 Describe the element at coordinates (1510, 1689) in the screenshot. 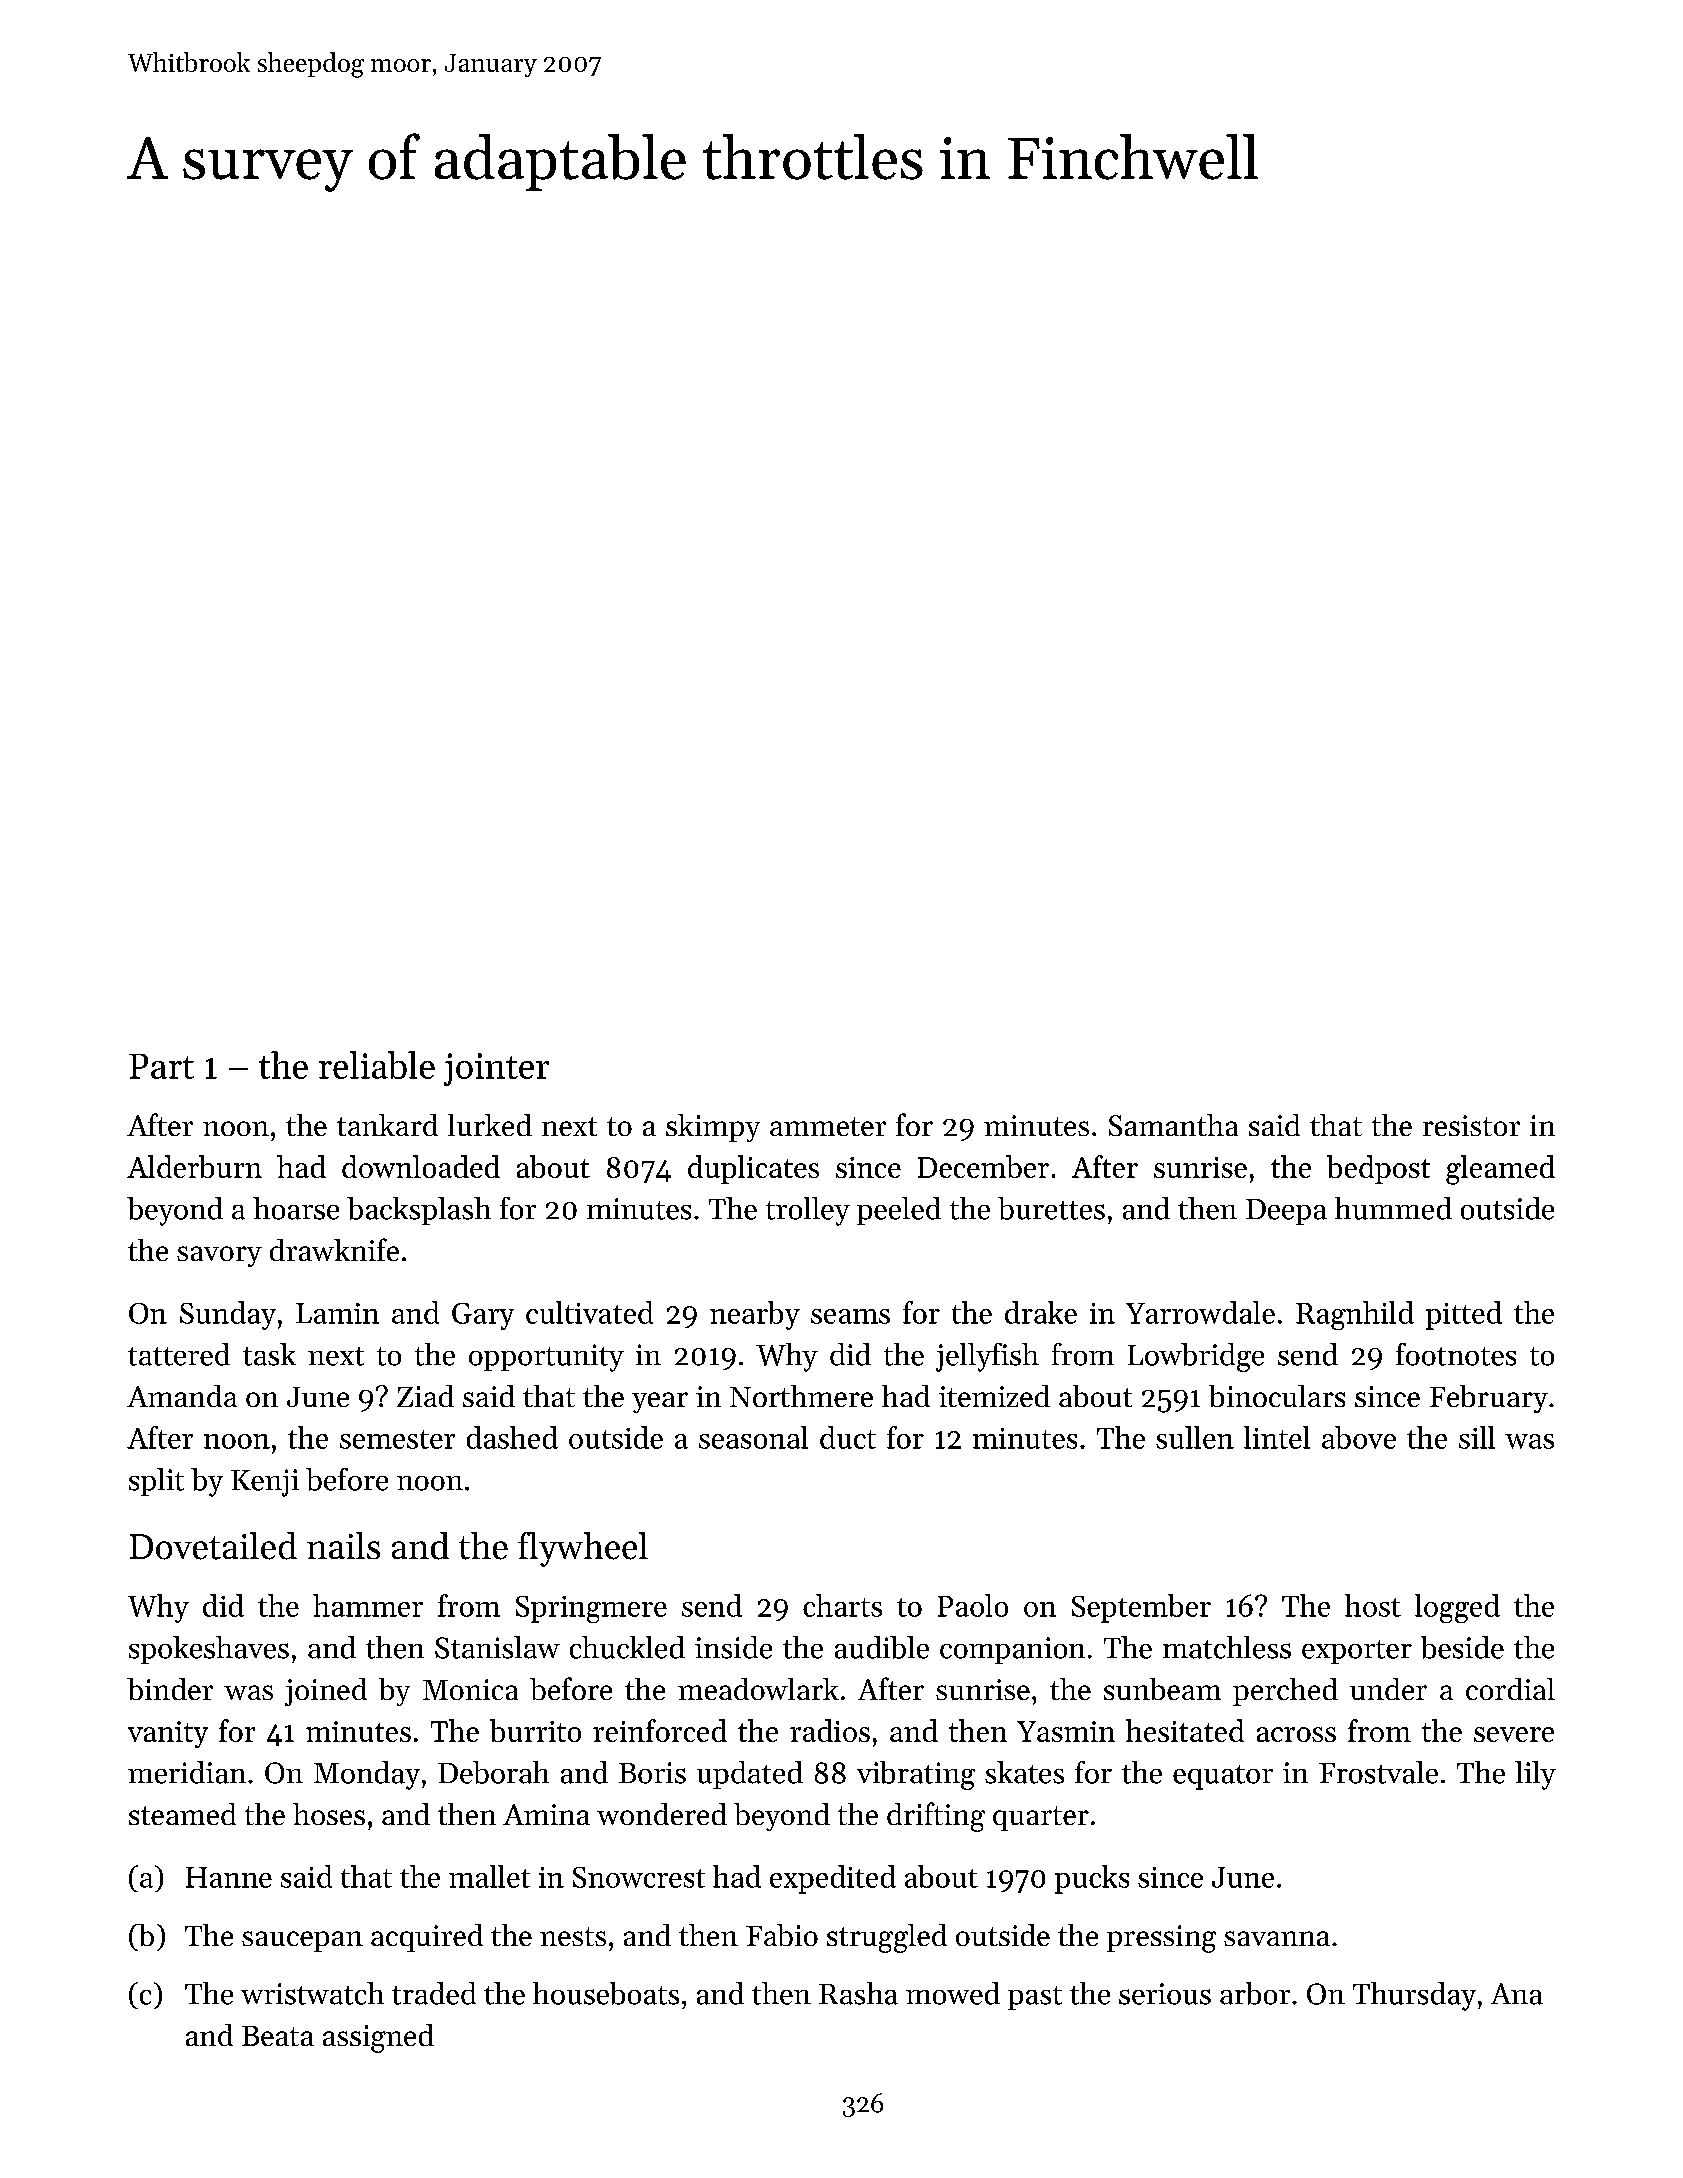

I see `cordial` at that location.
